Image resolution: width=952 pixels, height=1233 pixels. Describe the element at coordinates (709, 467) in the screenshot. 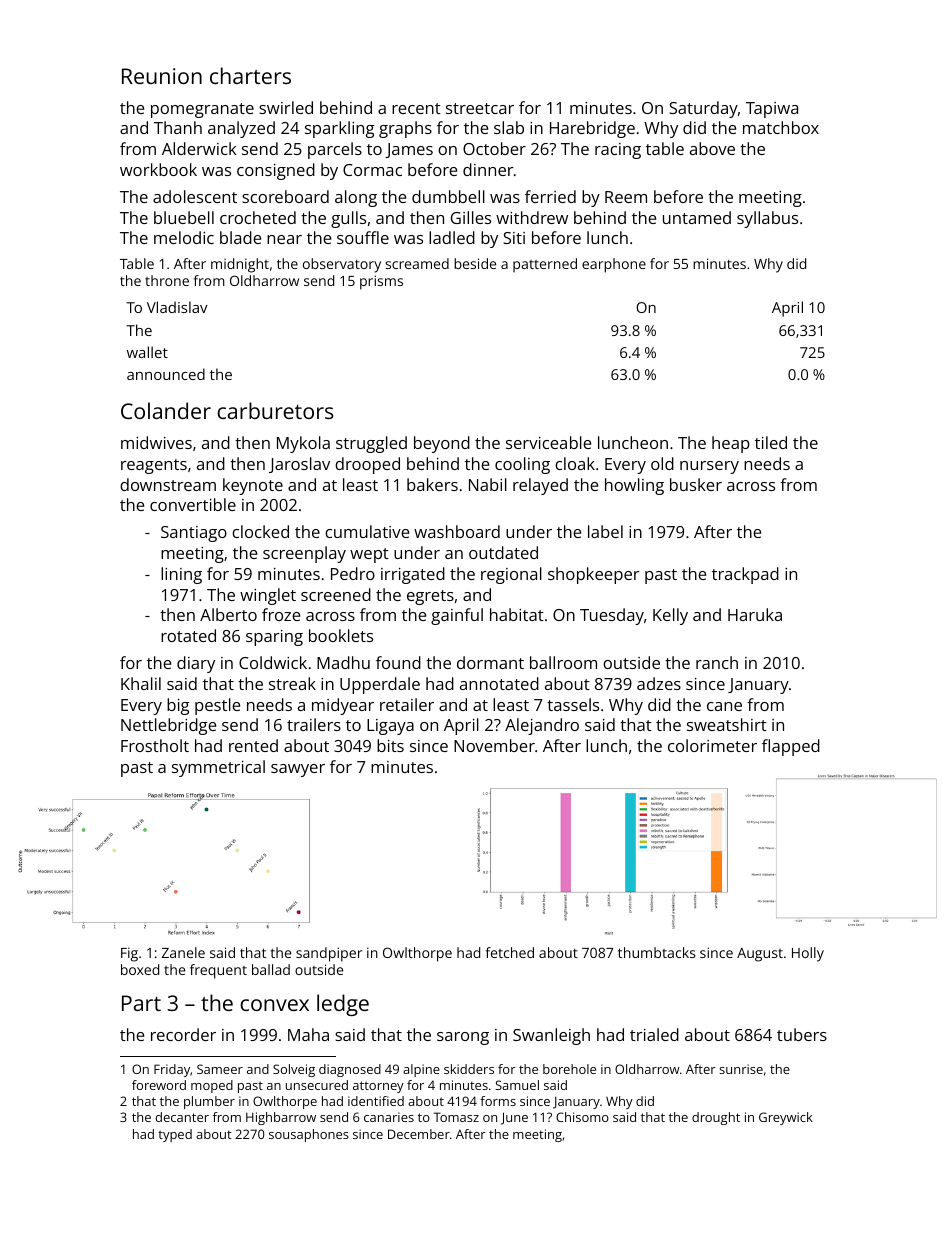

I see `nursery` at that location.
